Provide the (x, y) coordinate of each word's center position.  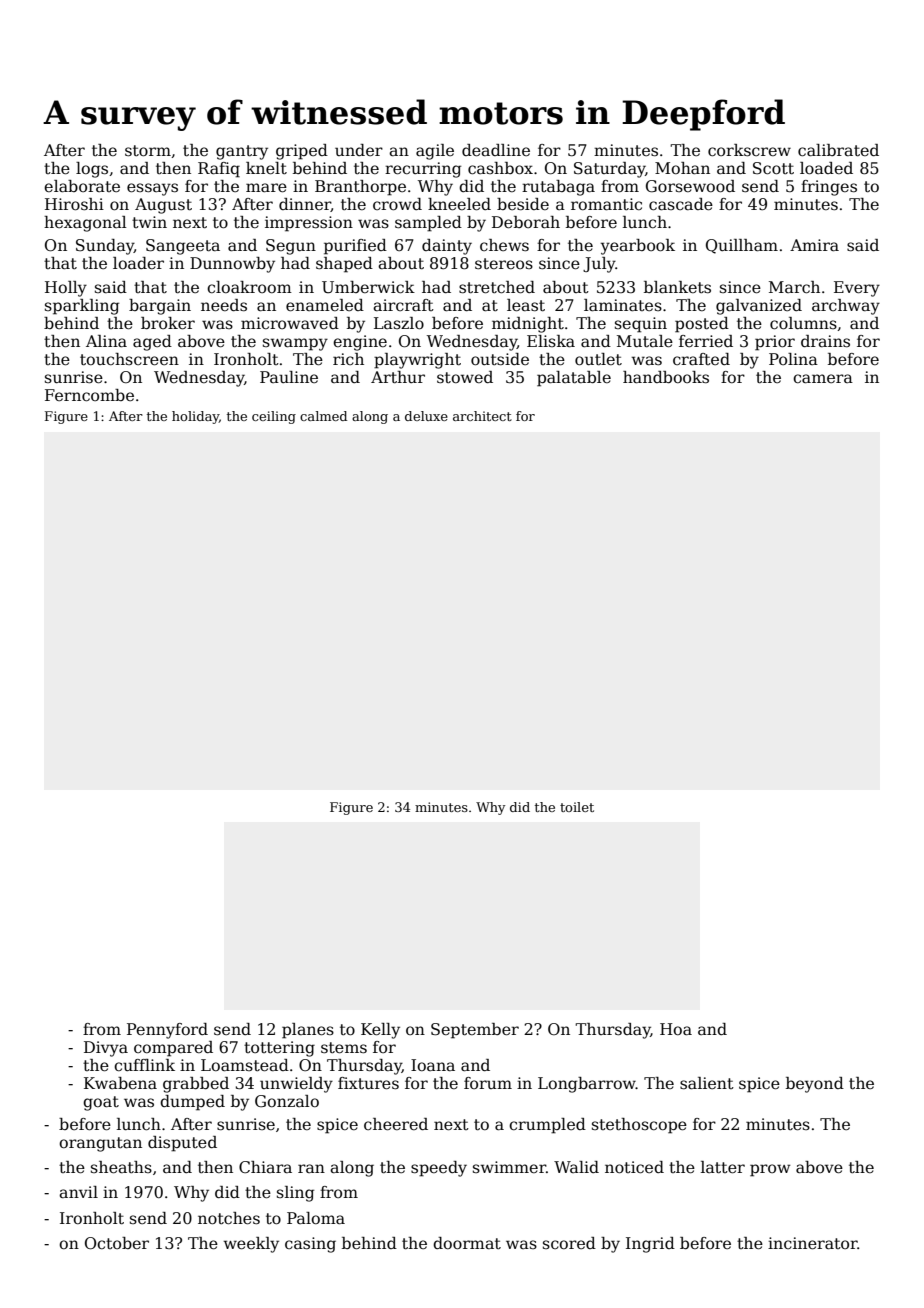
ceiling (274, 417)
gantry (242, 152)
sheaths (121, 1167)
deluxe (426, 416)
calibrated (838, 150)
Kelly (380, 1031)
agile (435, 152)
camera (823, 379)
